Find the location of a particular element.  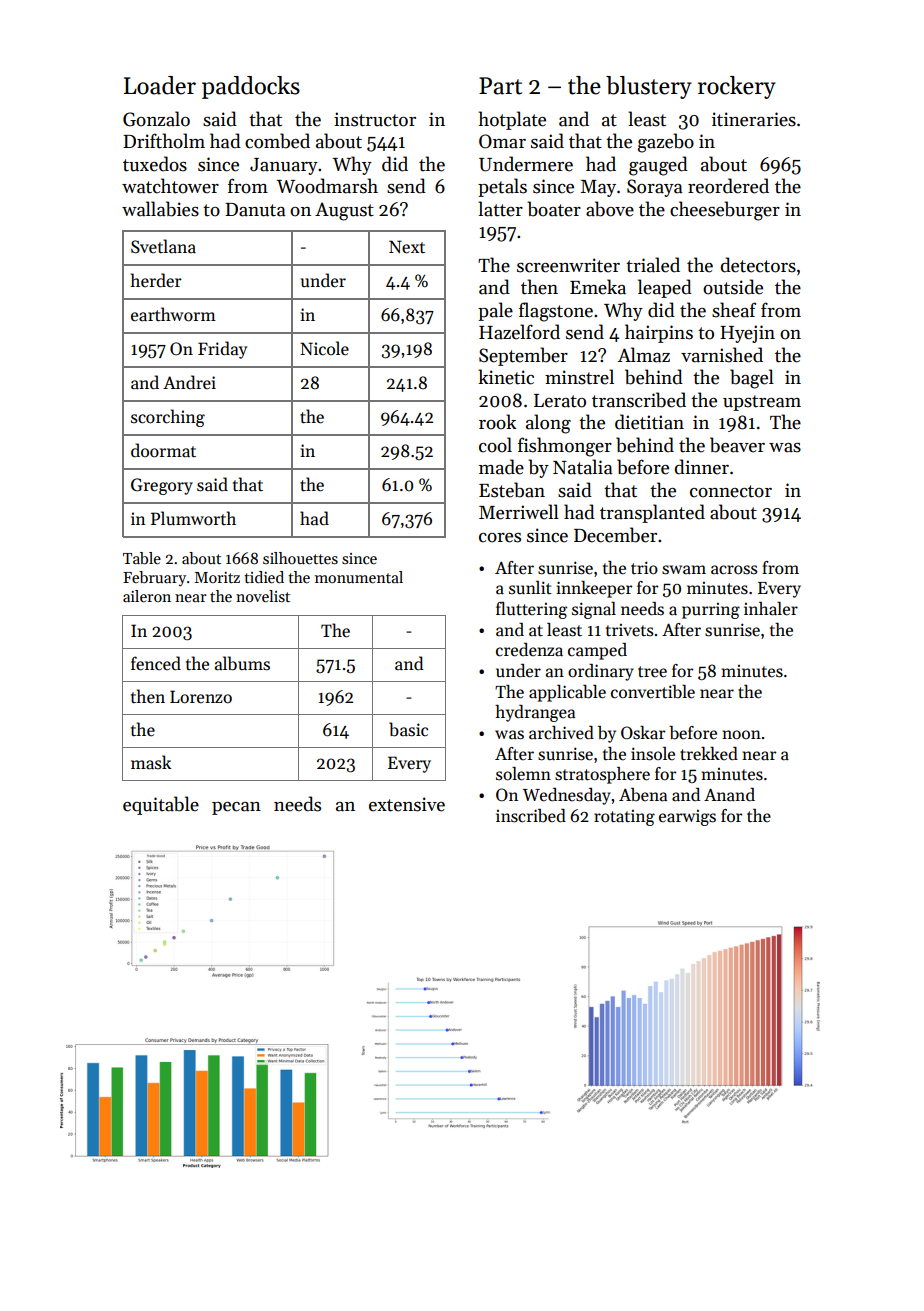

Next is located at coordinates (407, 247).
